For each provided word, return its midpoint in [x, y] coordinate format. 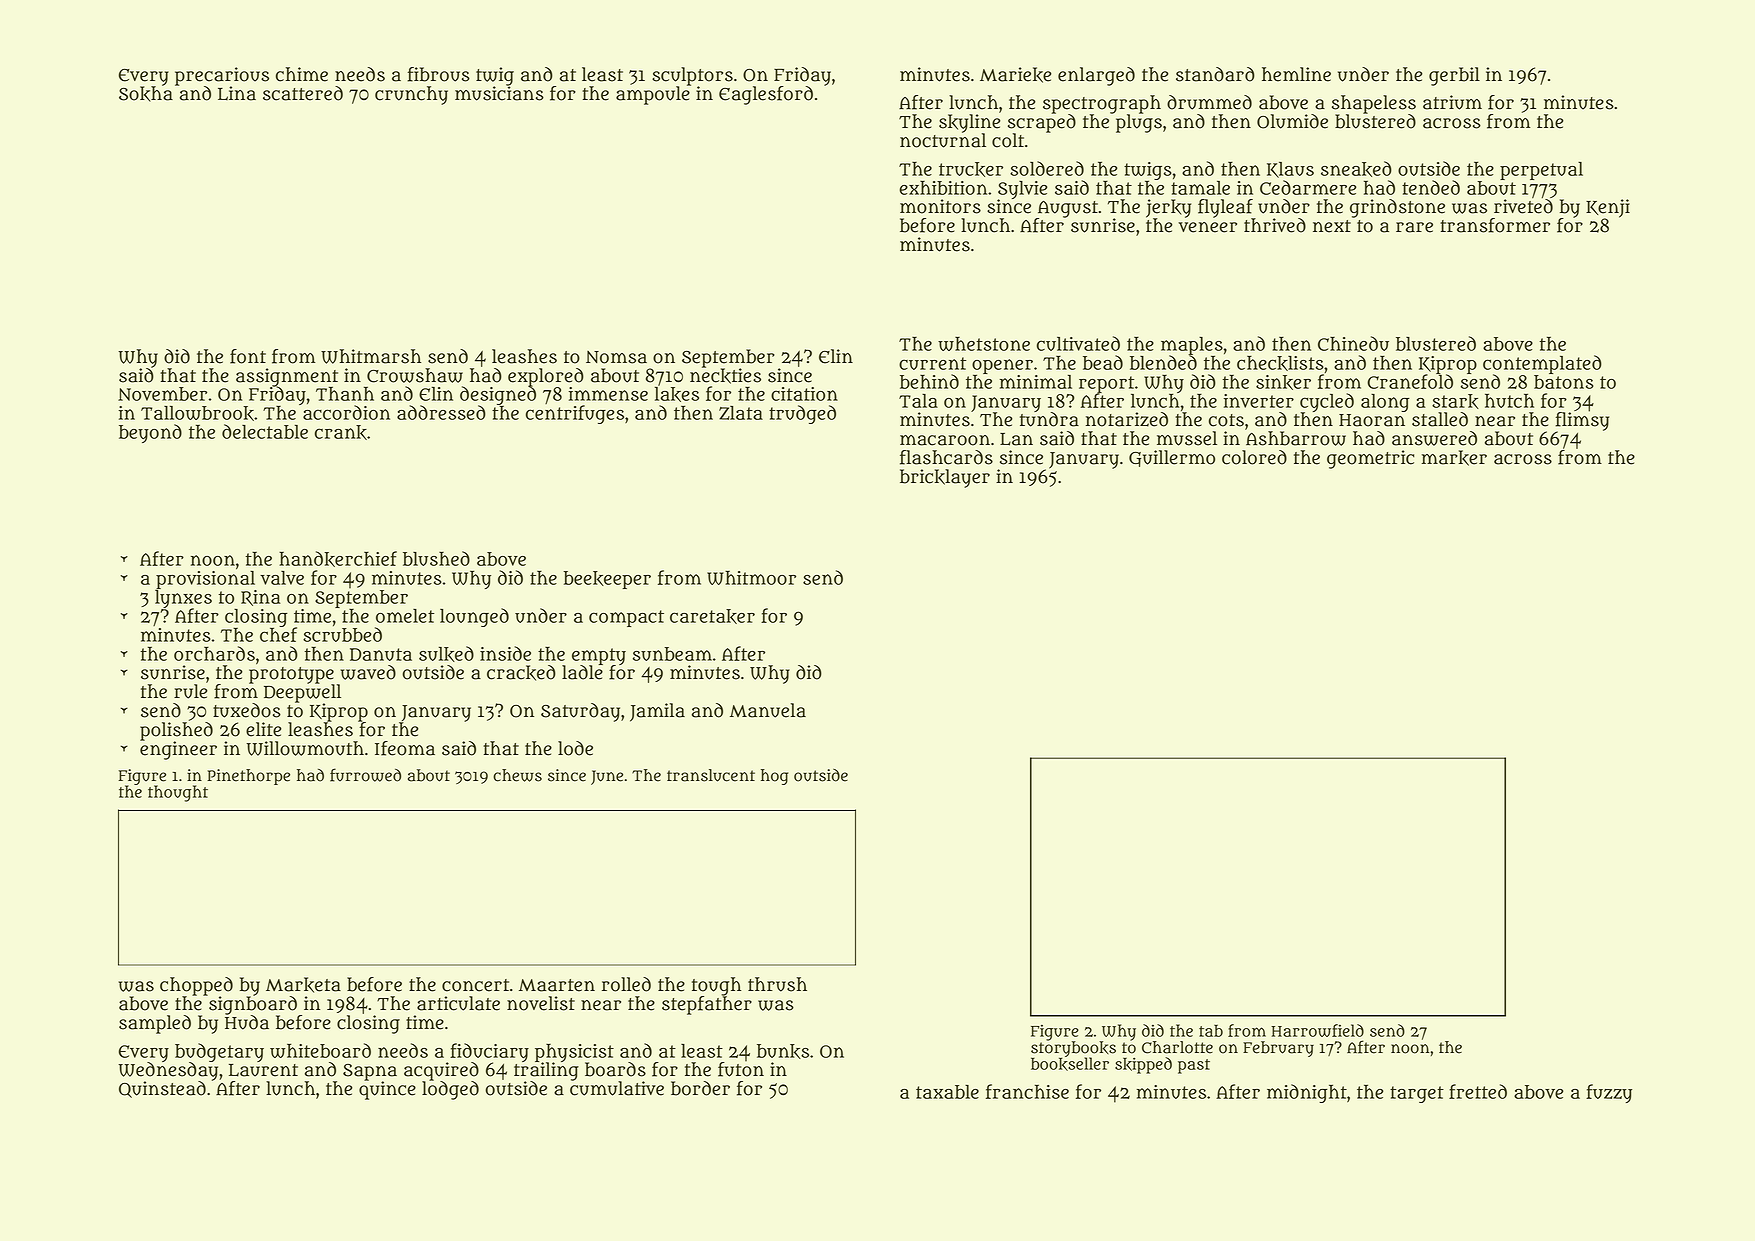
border [700, 1088]
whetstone [984, 344]
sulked [446, 654]
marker [1454, 458]
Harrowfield [1317, 1030]
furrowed [365, 775]
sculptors [692, 76]
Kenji [1608, 208]
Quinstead [162, 1089]
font [248, 356]
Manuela [768, 710]
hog [774, 777]
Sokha [146, 94]
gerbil [1454, 76]
